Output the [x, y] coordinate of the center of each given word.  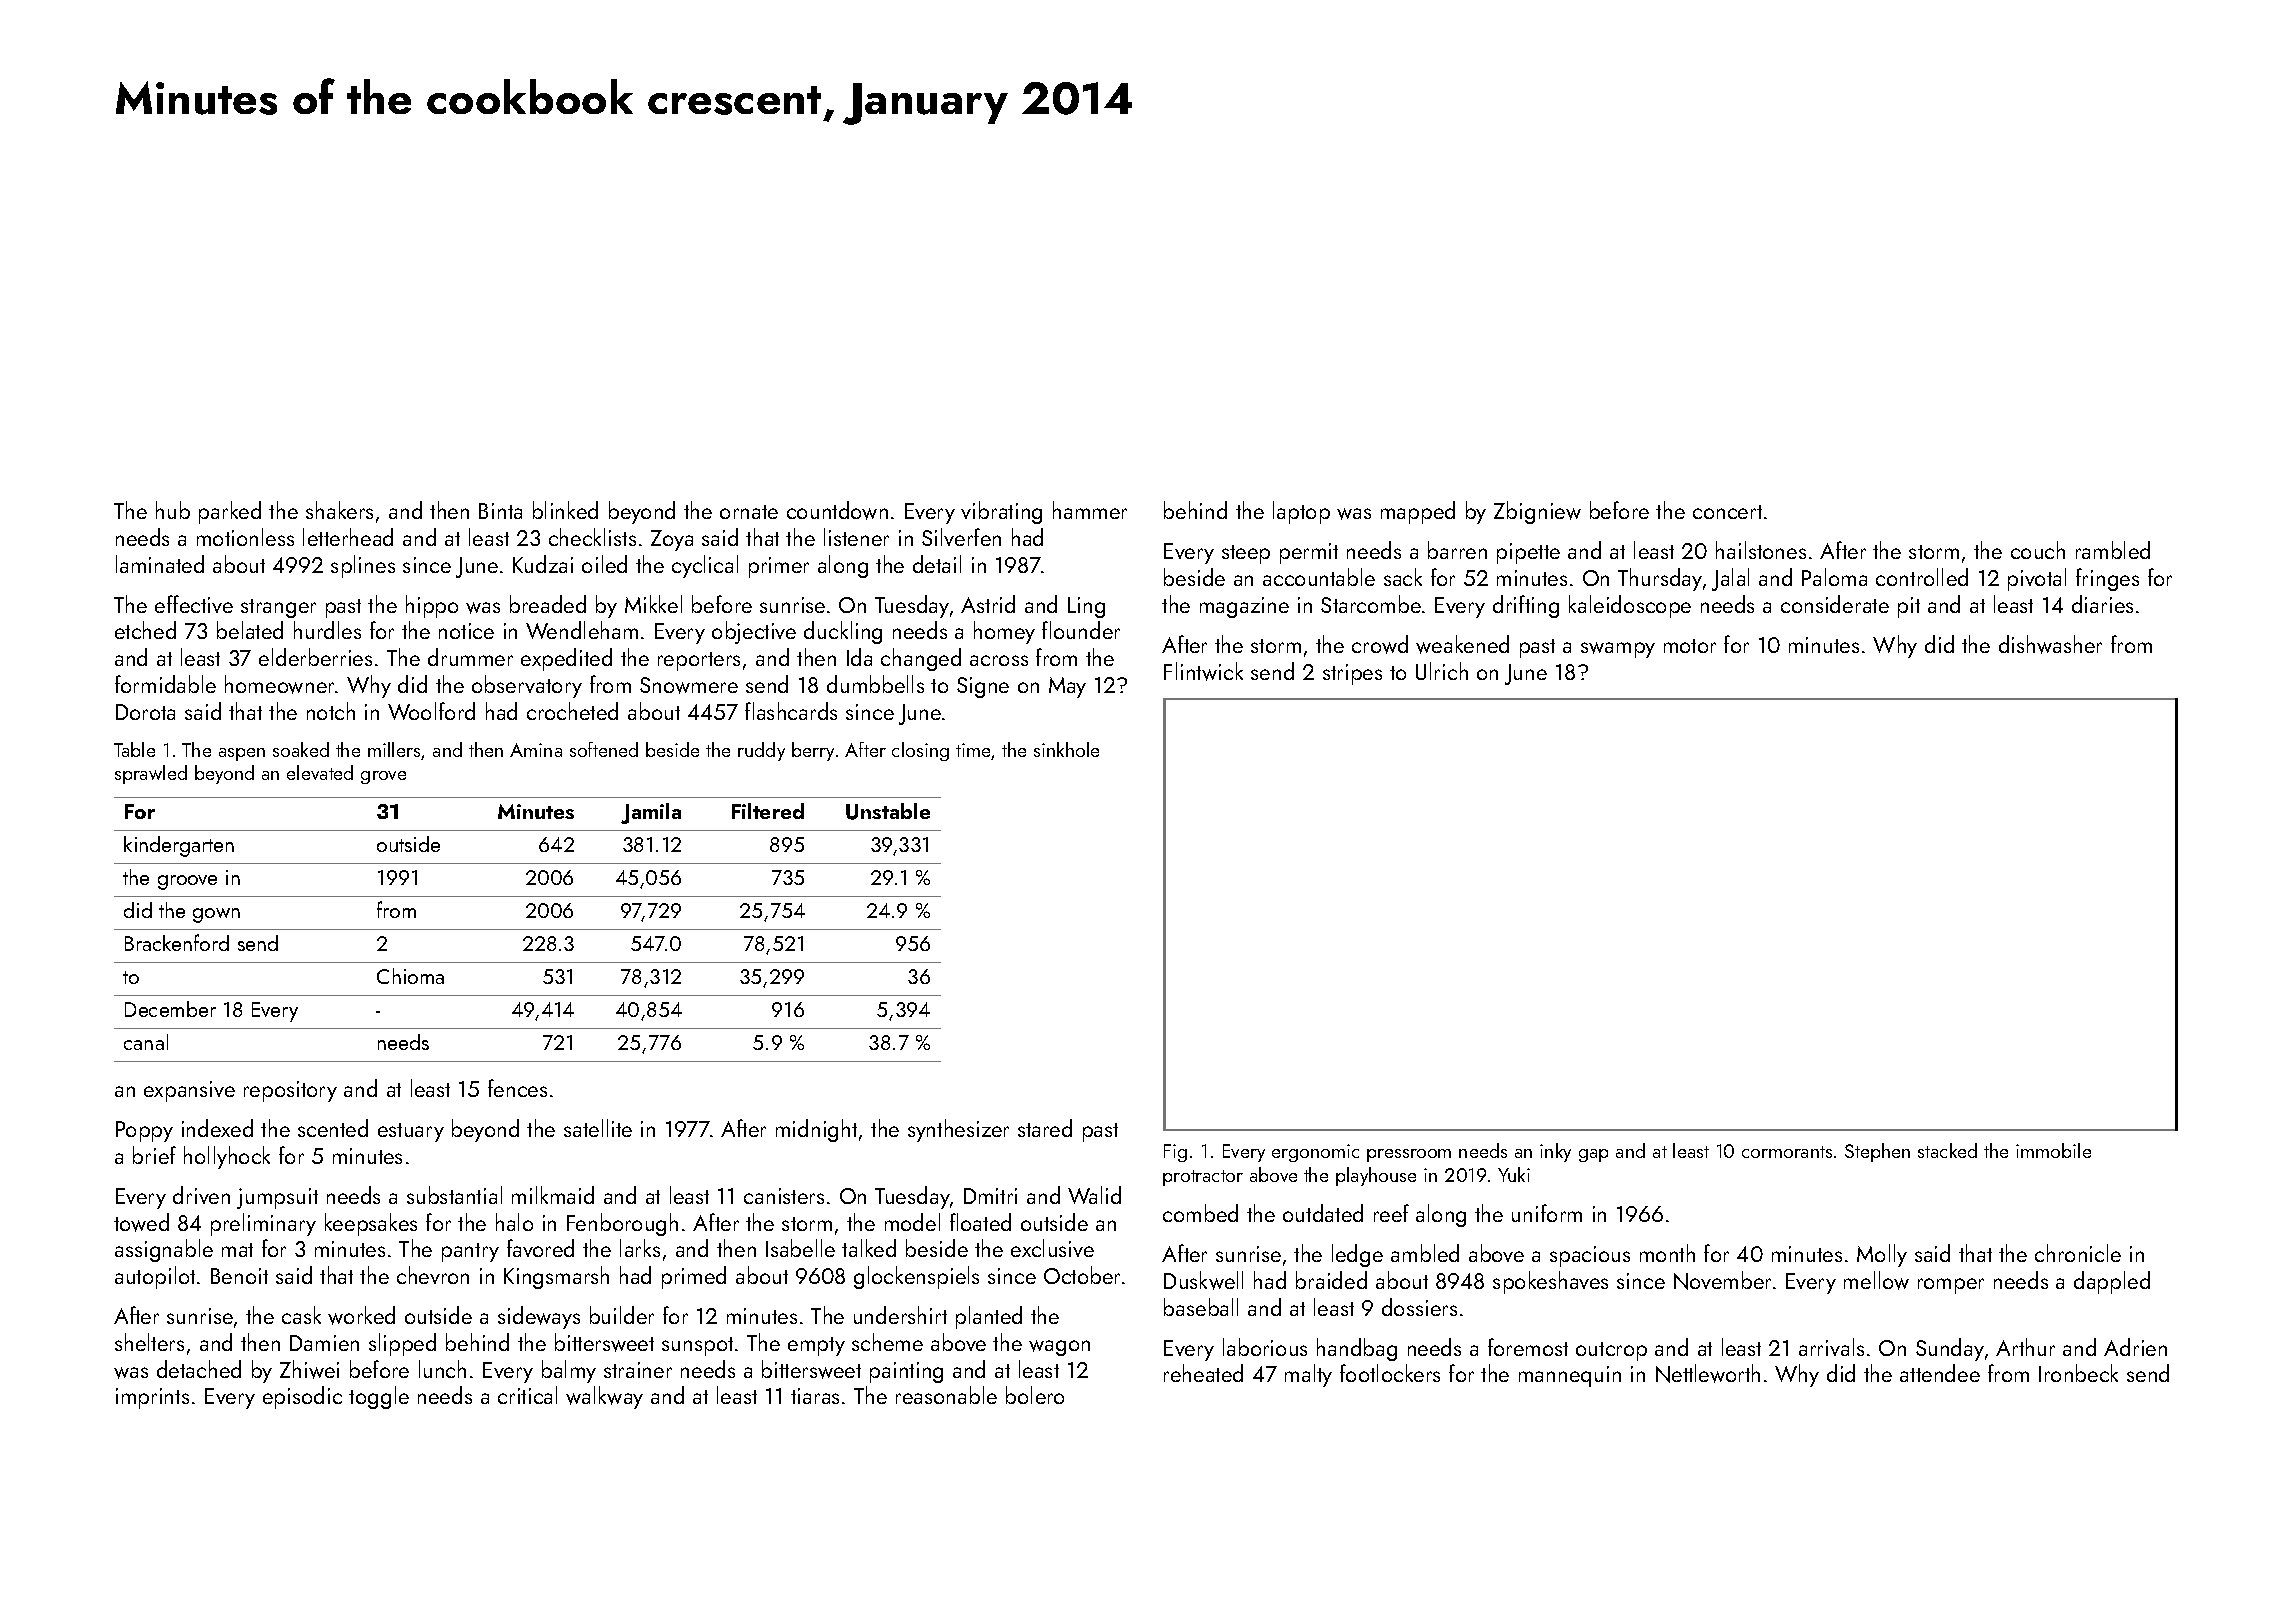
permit [1309, 553]
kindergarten [179, 846]
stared [1045, 1128]
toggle [379, 1397]
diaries [2102, 604]
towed [141, 1222]
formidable [165, 684]
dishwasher [2050, 644]
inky [1555, 1152]
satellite [598, 1128]
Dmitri [990, 1196]
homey [1004, 632]
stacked [1947, 1150]
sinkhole [1066, 749]
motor [1690, 646]
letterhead [348, 537]
